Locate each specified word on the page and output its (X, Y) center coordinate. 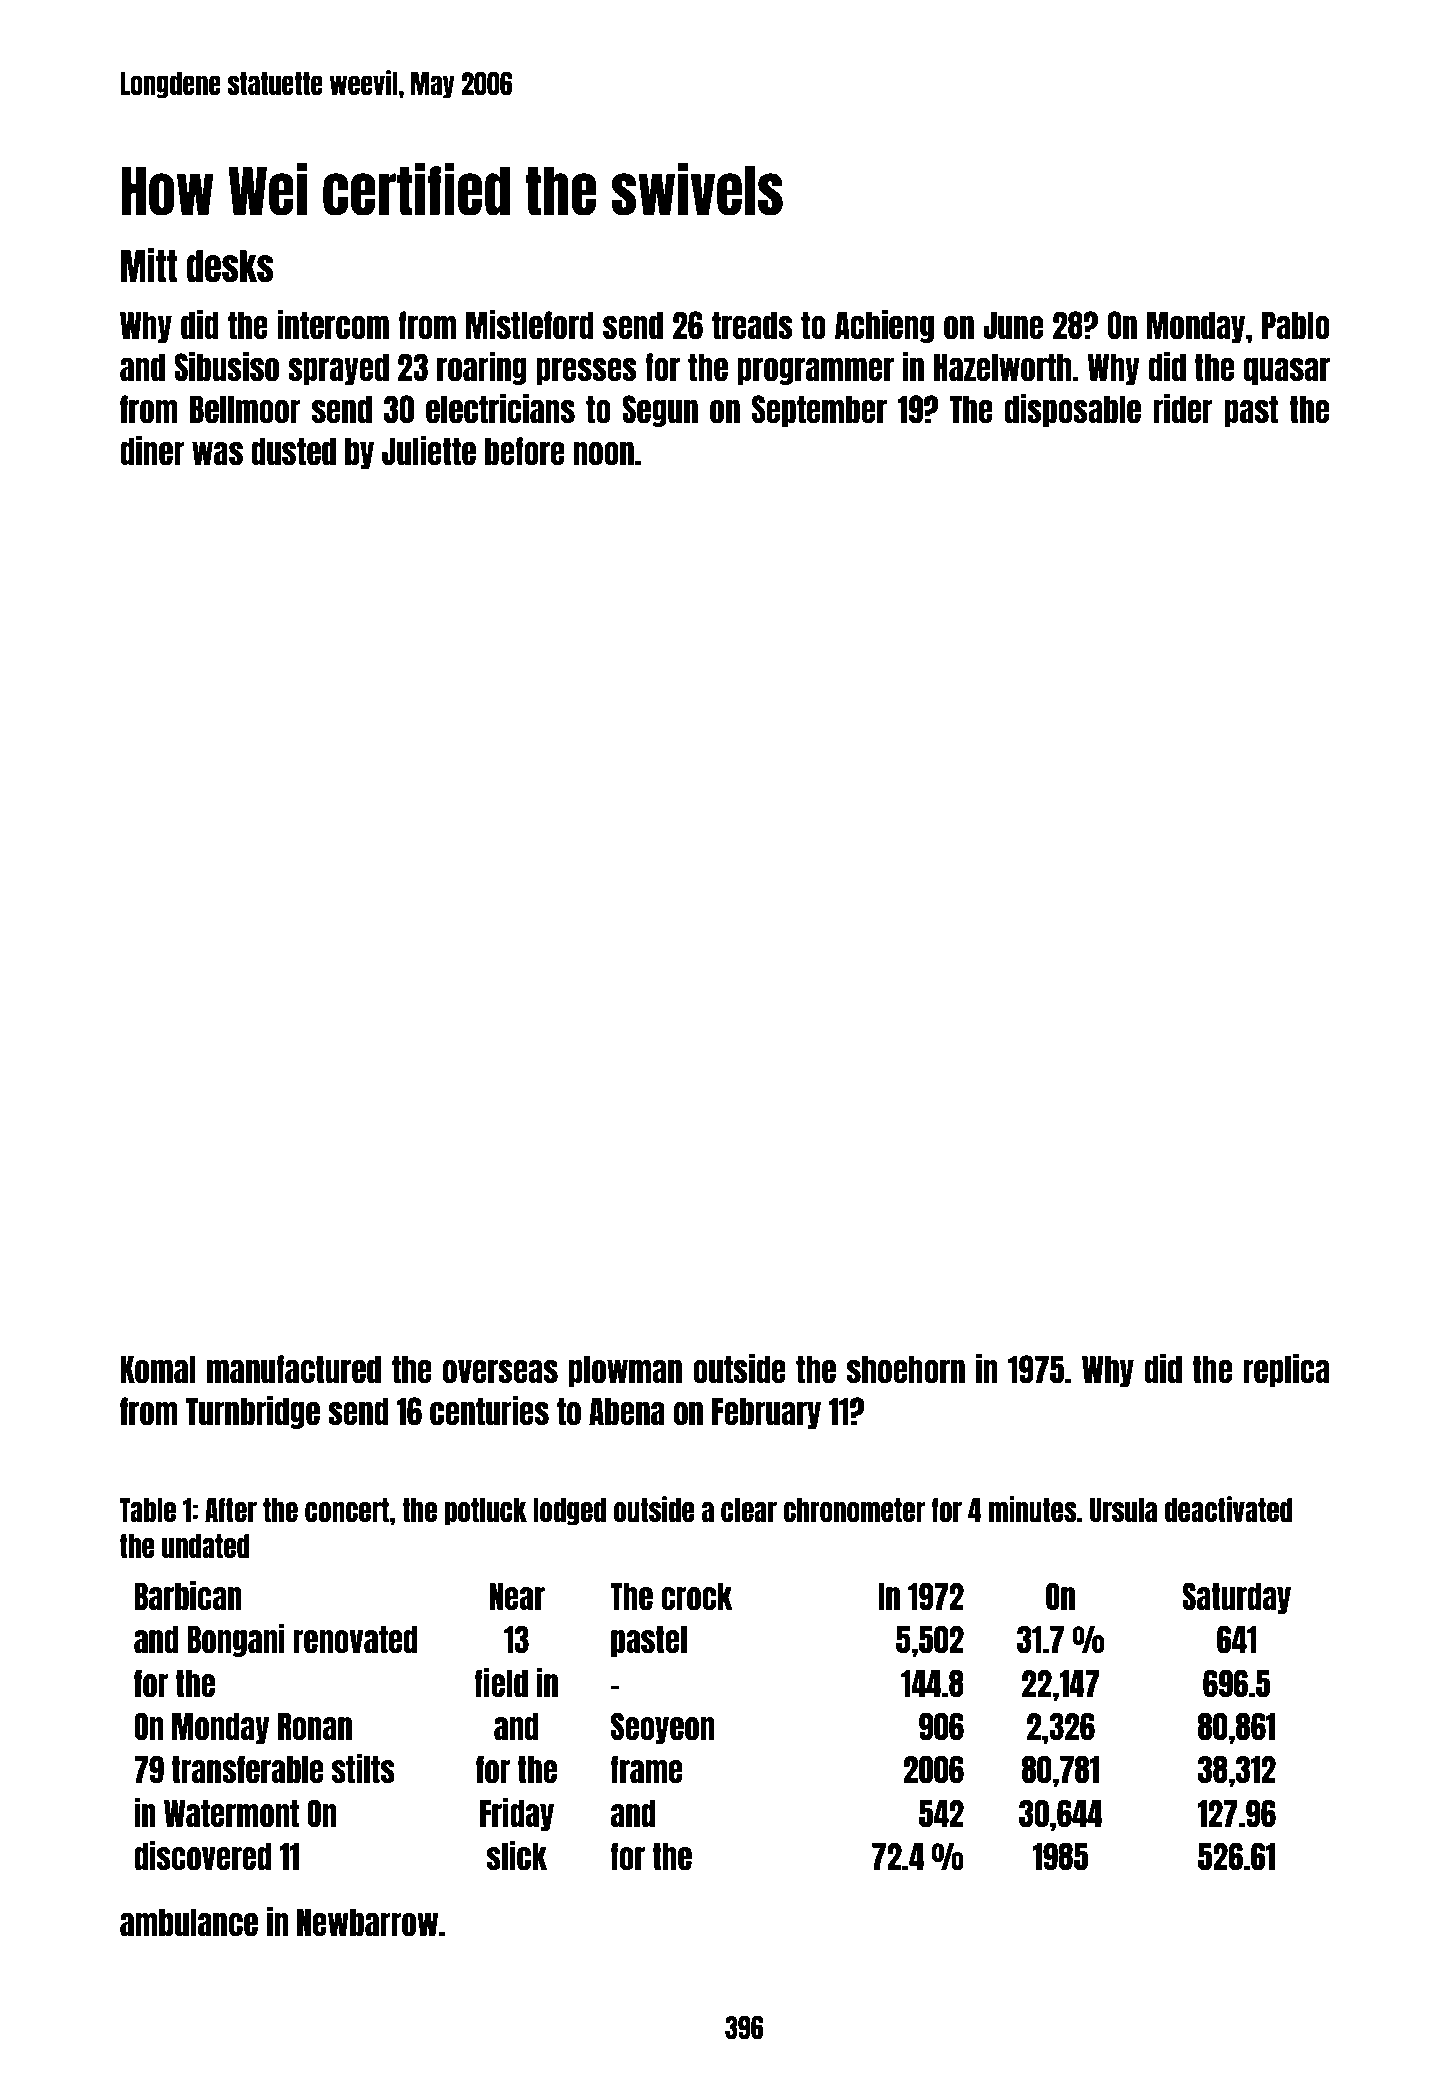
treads (752, 325)
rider (1183, 408)
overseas (500, 1372)
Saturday (1236, 1598)
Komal (158, 1369)
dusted (293, 451)
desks (230, 266)
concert (347, 1510)
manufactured (294, 1369)
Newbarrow (367, 1922)
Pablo (1296, 325)
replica (1286, 1370)
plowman (625, 1371)
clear (749, 1510)
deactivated (1229, 1509)
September (819, 411)
